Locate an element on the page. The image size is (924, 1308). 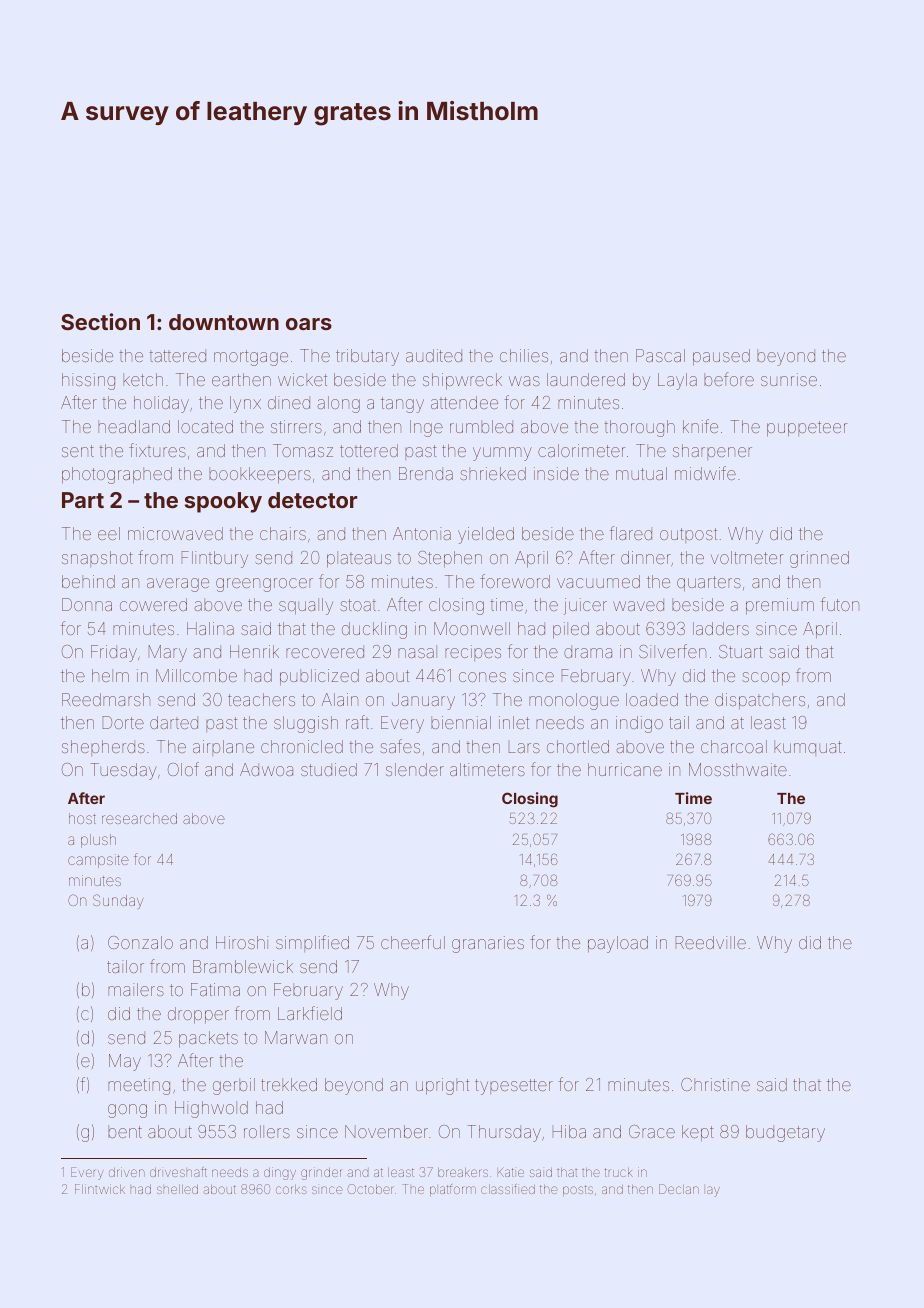
upright is located at coordinates (442, 1086).
